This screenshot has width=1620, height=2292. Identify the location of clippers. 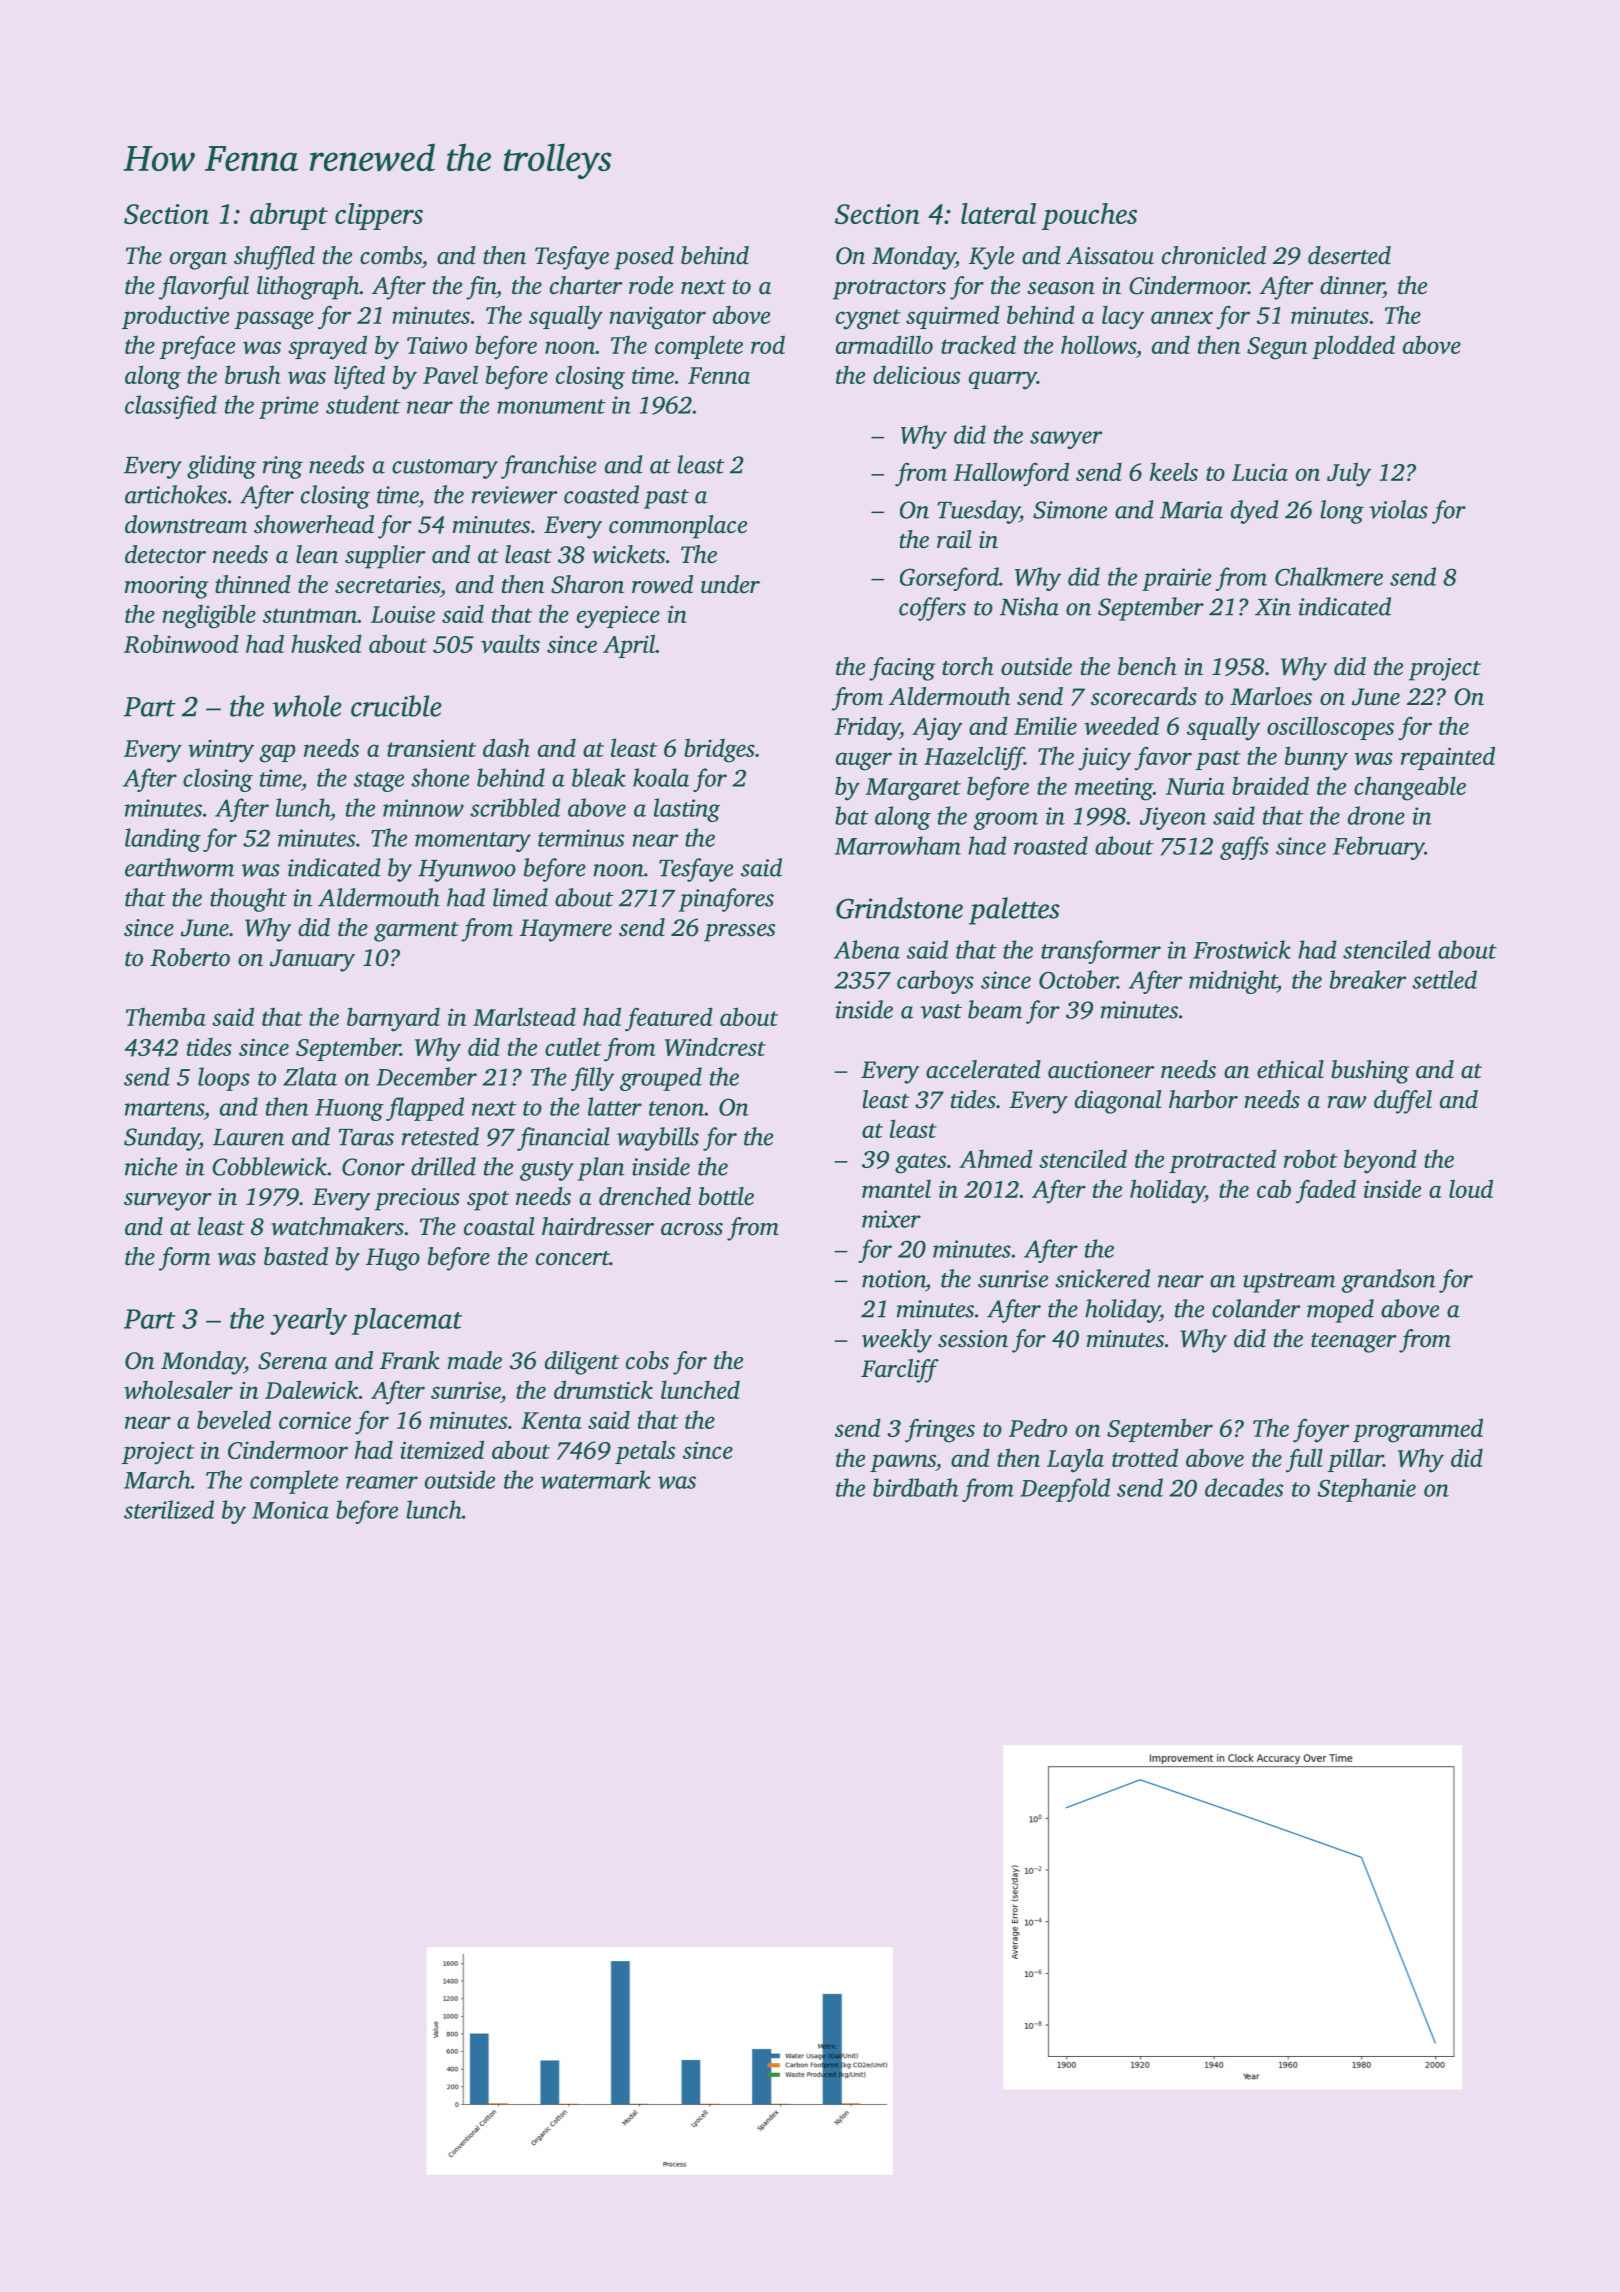
(379, 216).
